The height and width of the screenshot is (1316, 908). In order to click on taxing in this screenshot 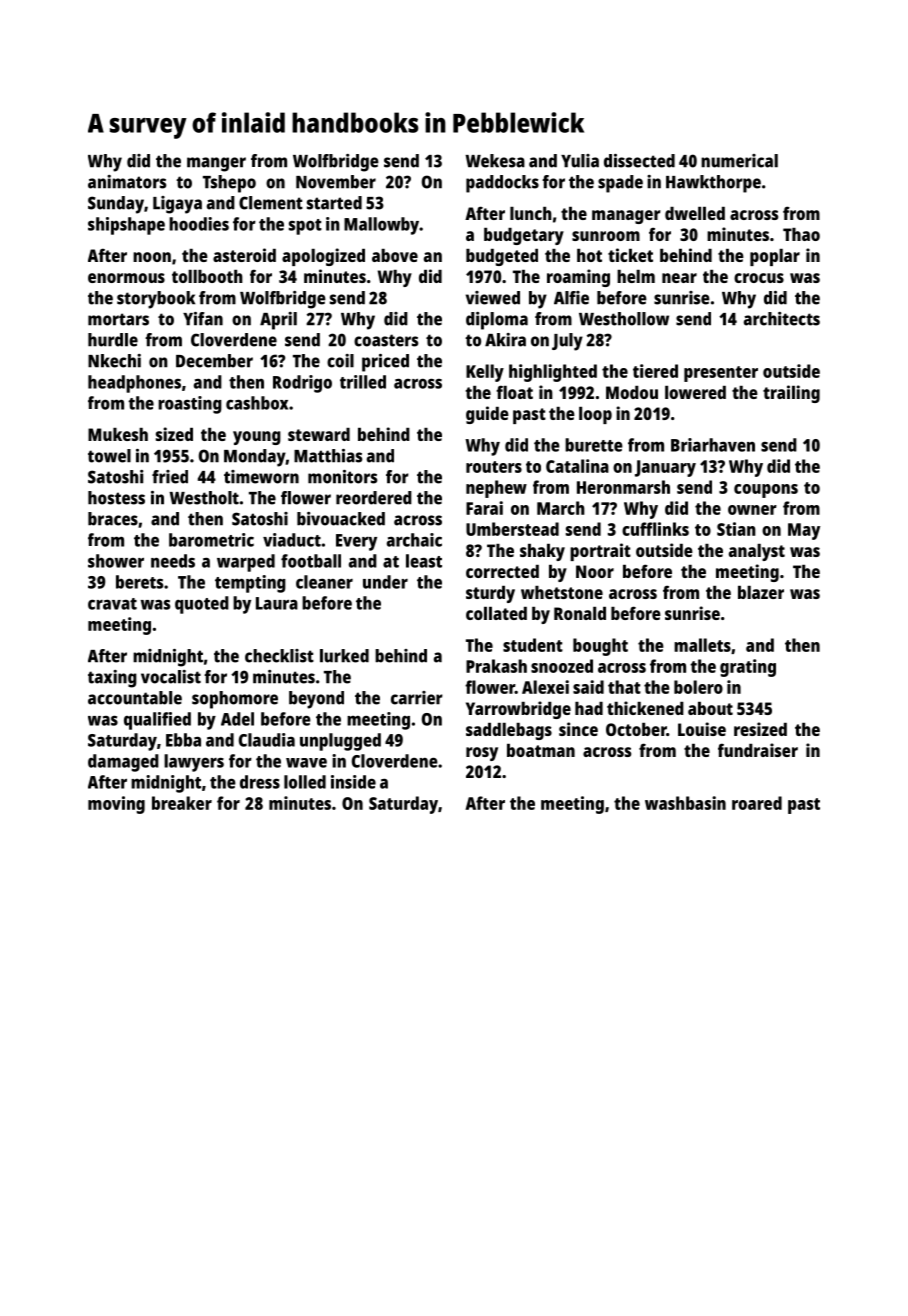, I will do `click(112, 679)`.
